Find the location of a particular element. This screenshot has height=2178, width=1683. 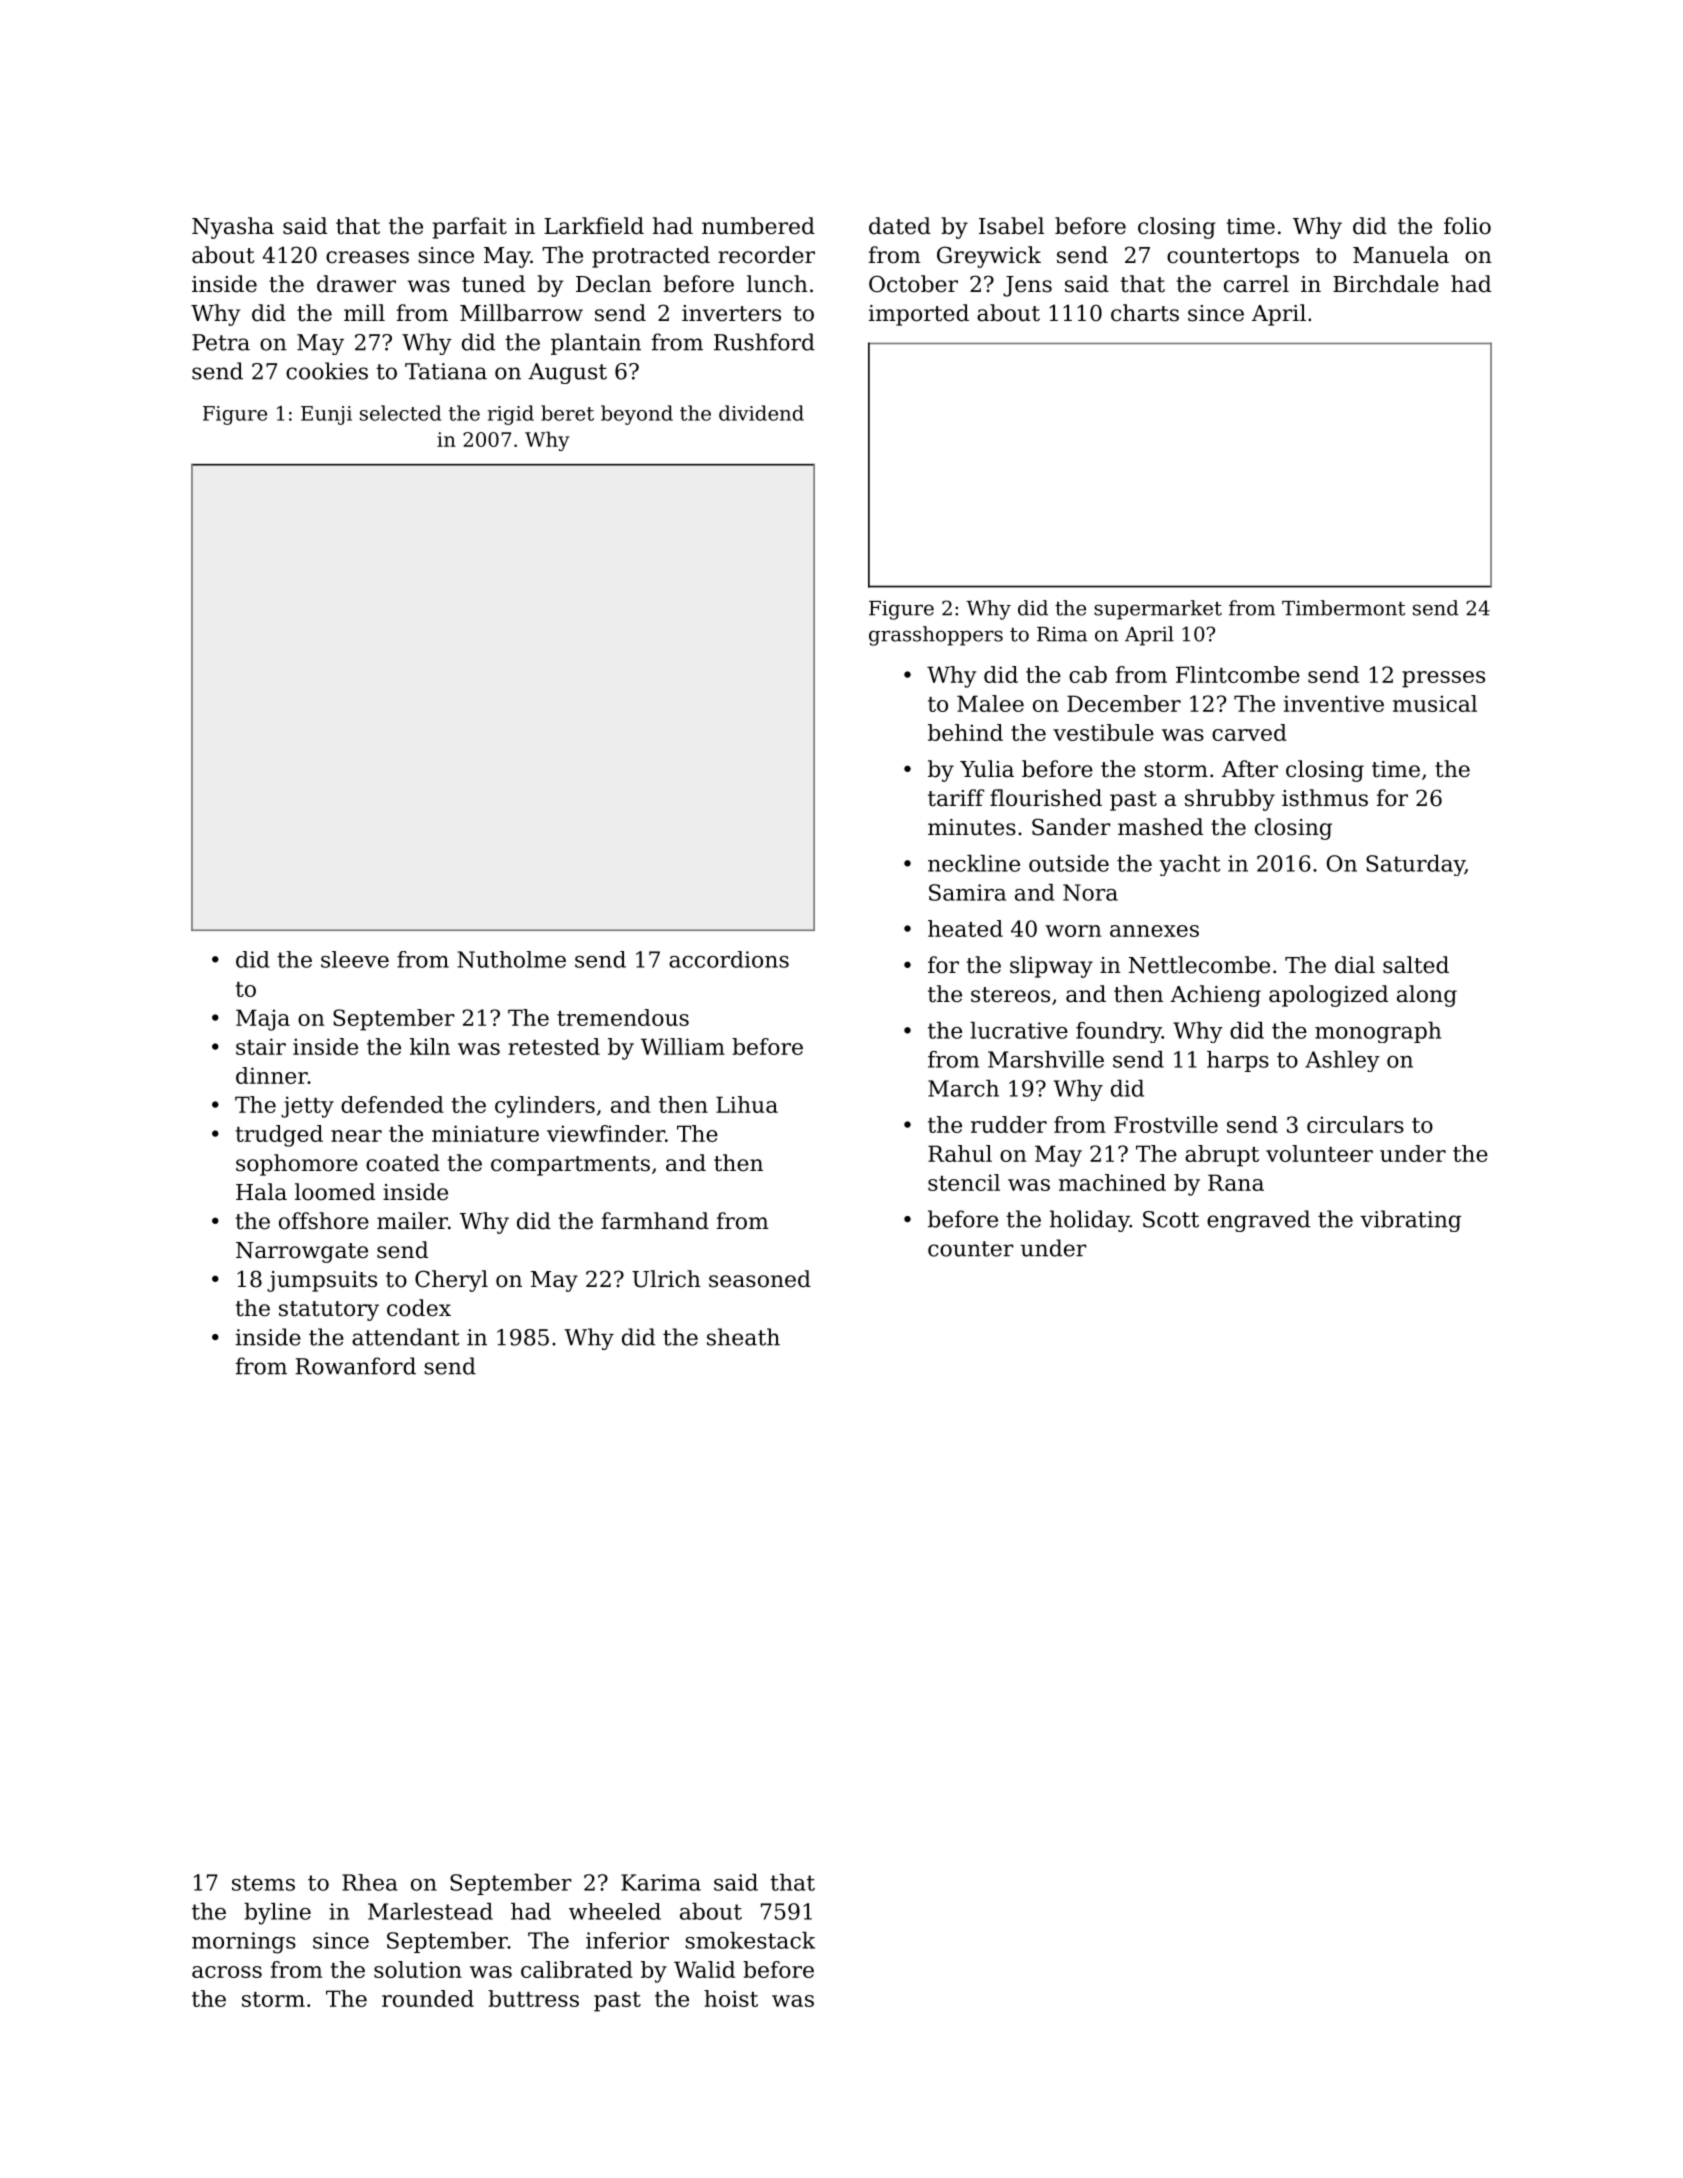

parfait is located at coordinates (469, 228).
